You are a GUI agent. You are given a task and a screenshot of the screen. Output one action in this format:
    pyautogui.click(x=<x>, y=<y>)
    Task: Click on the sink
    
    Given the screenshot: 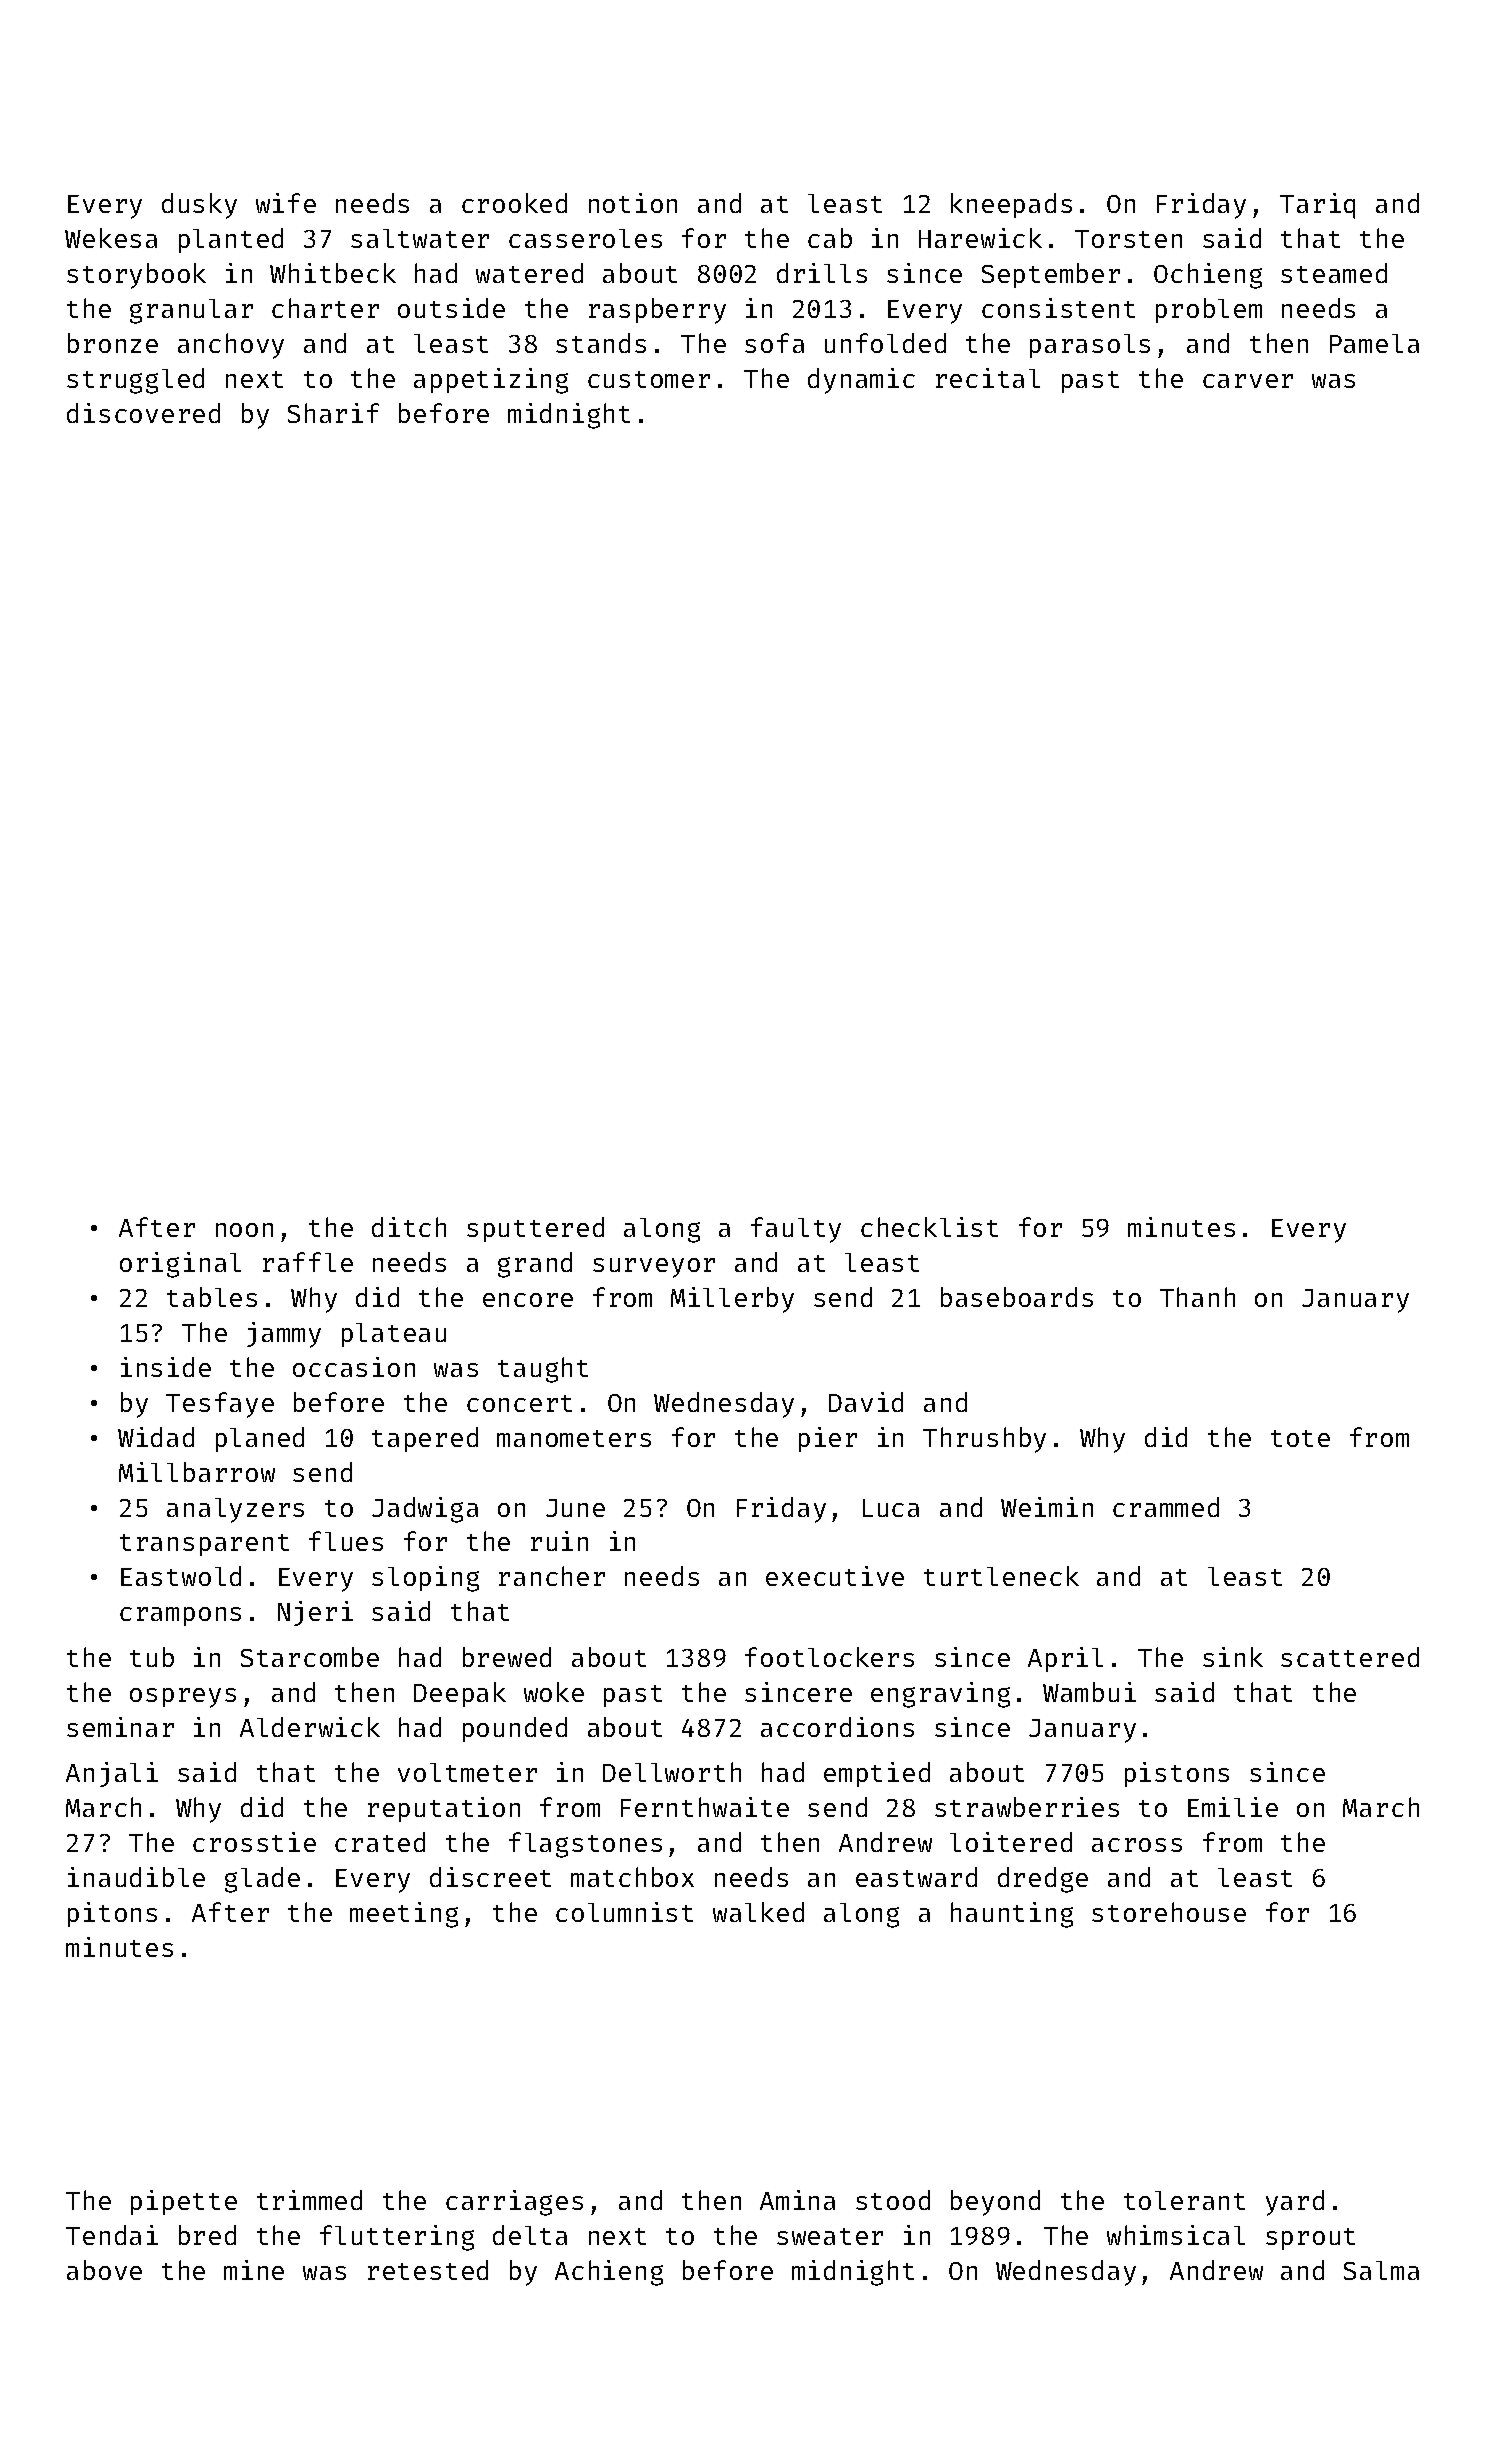 What is the action you would take?
    pyautogui.click(x=1233, y=1657)
